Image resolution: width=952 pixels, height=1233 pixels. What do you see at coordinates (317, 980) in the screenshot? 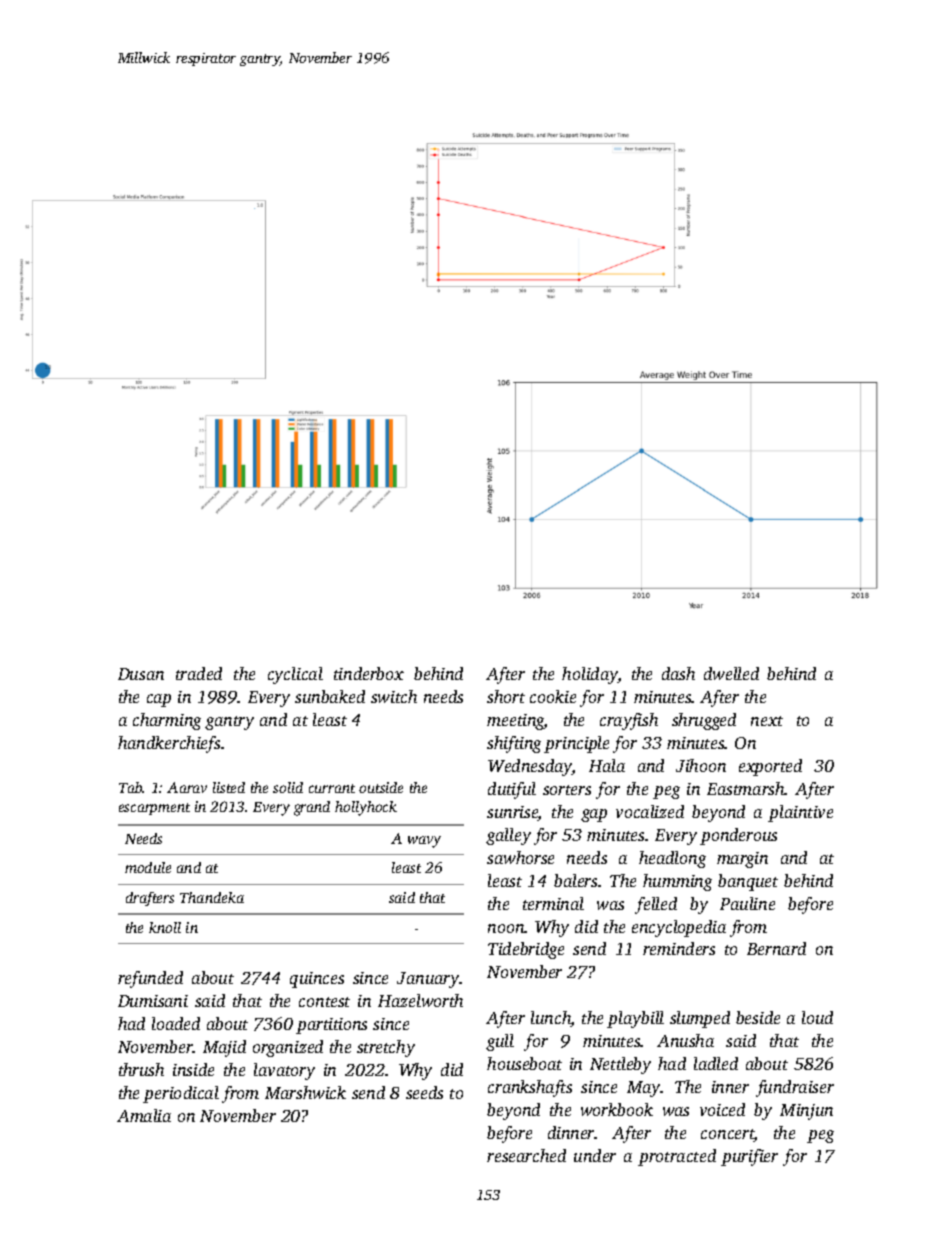
I see `quinces` at bounding box center [317, 980].
